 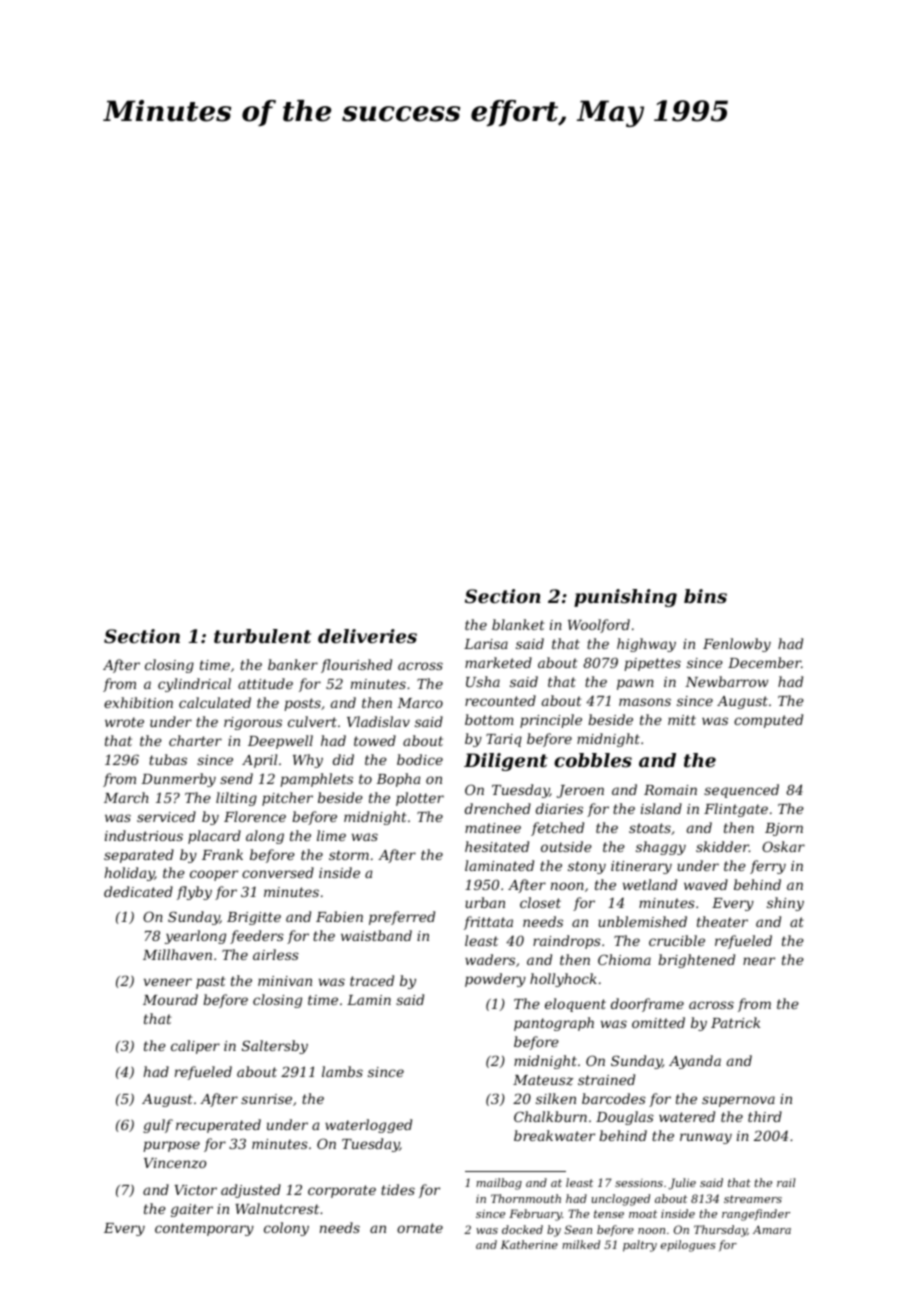 What do you see at coordinates (175, 1163) in the image?
I see `Vincenzo` at bounding box center [175, 1163].
